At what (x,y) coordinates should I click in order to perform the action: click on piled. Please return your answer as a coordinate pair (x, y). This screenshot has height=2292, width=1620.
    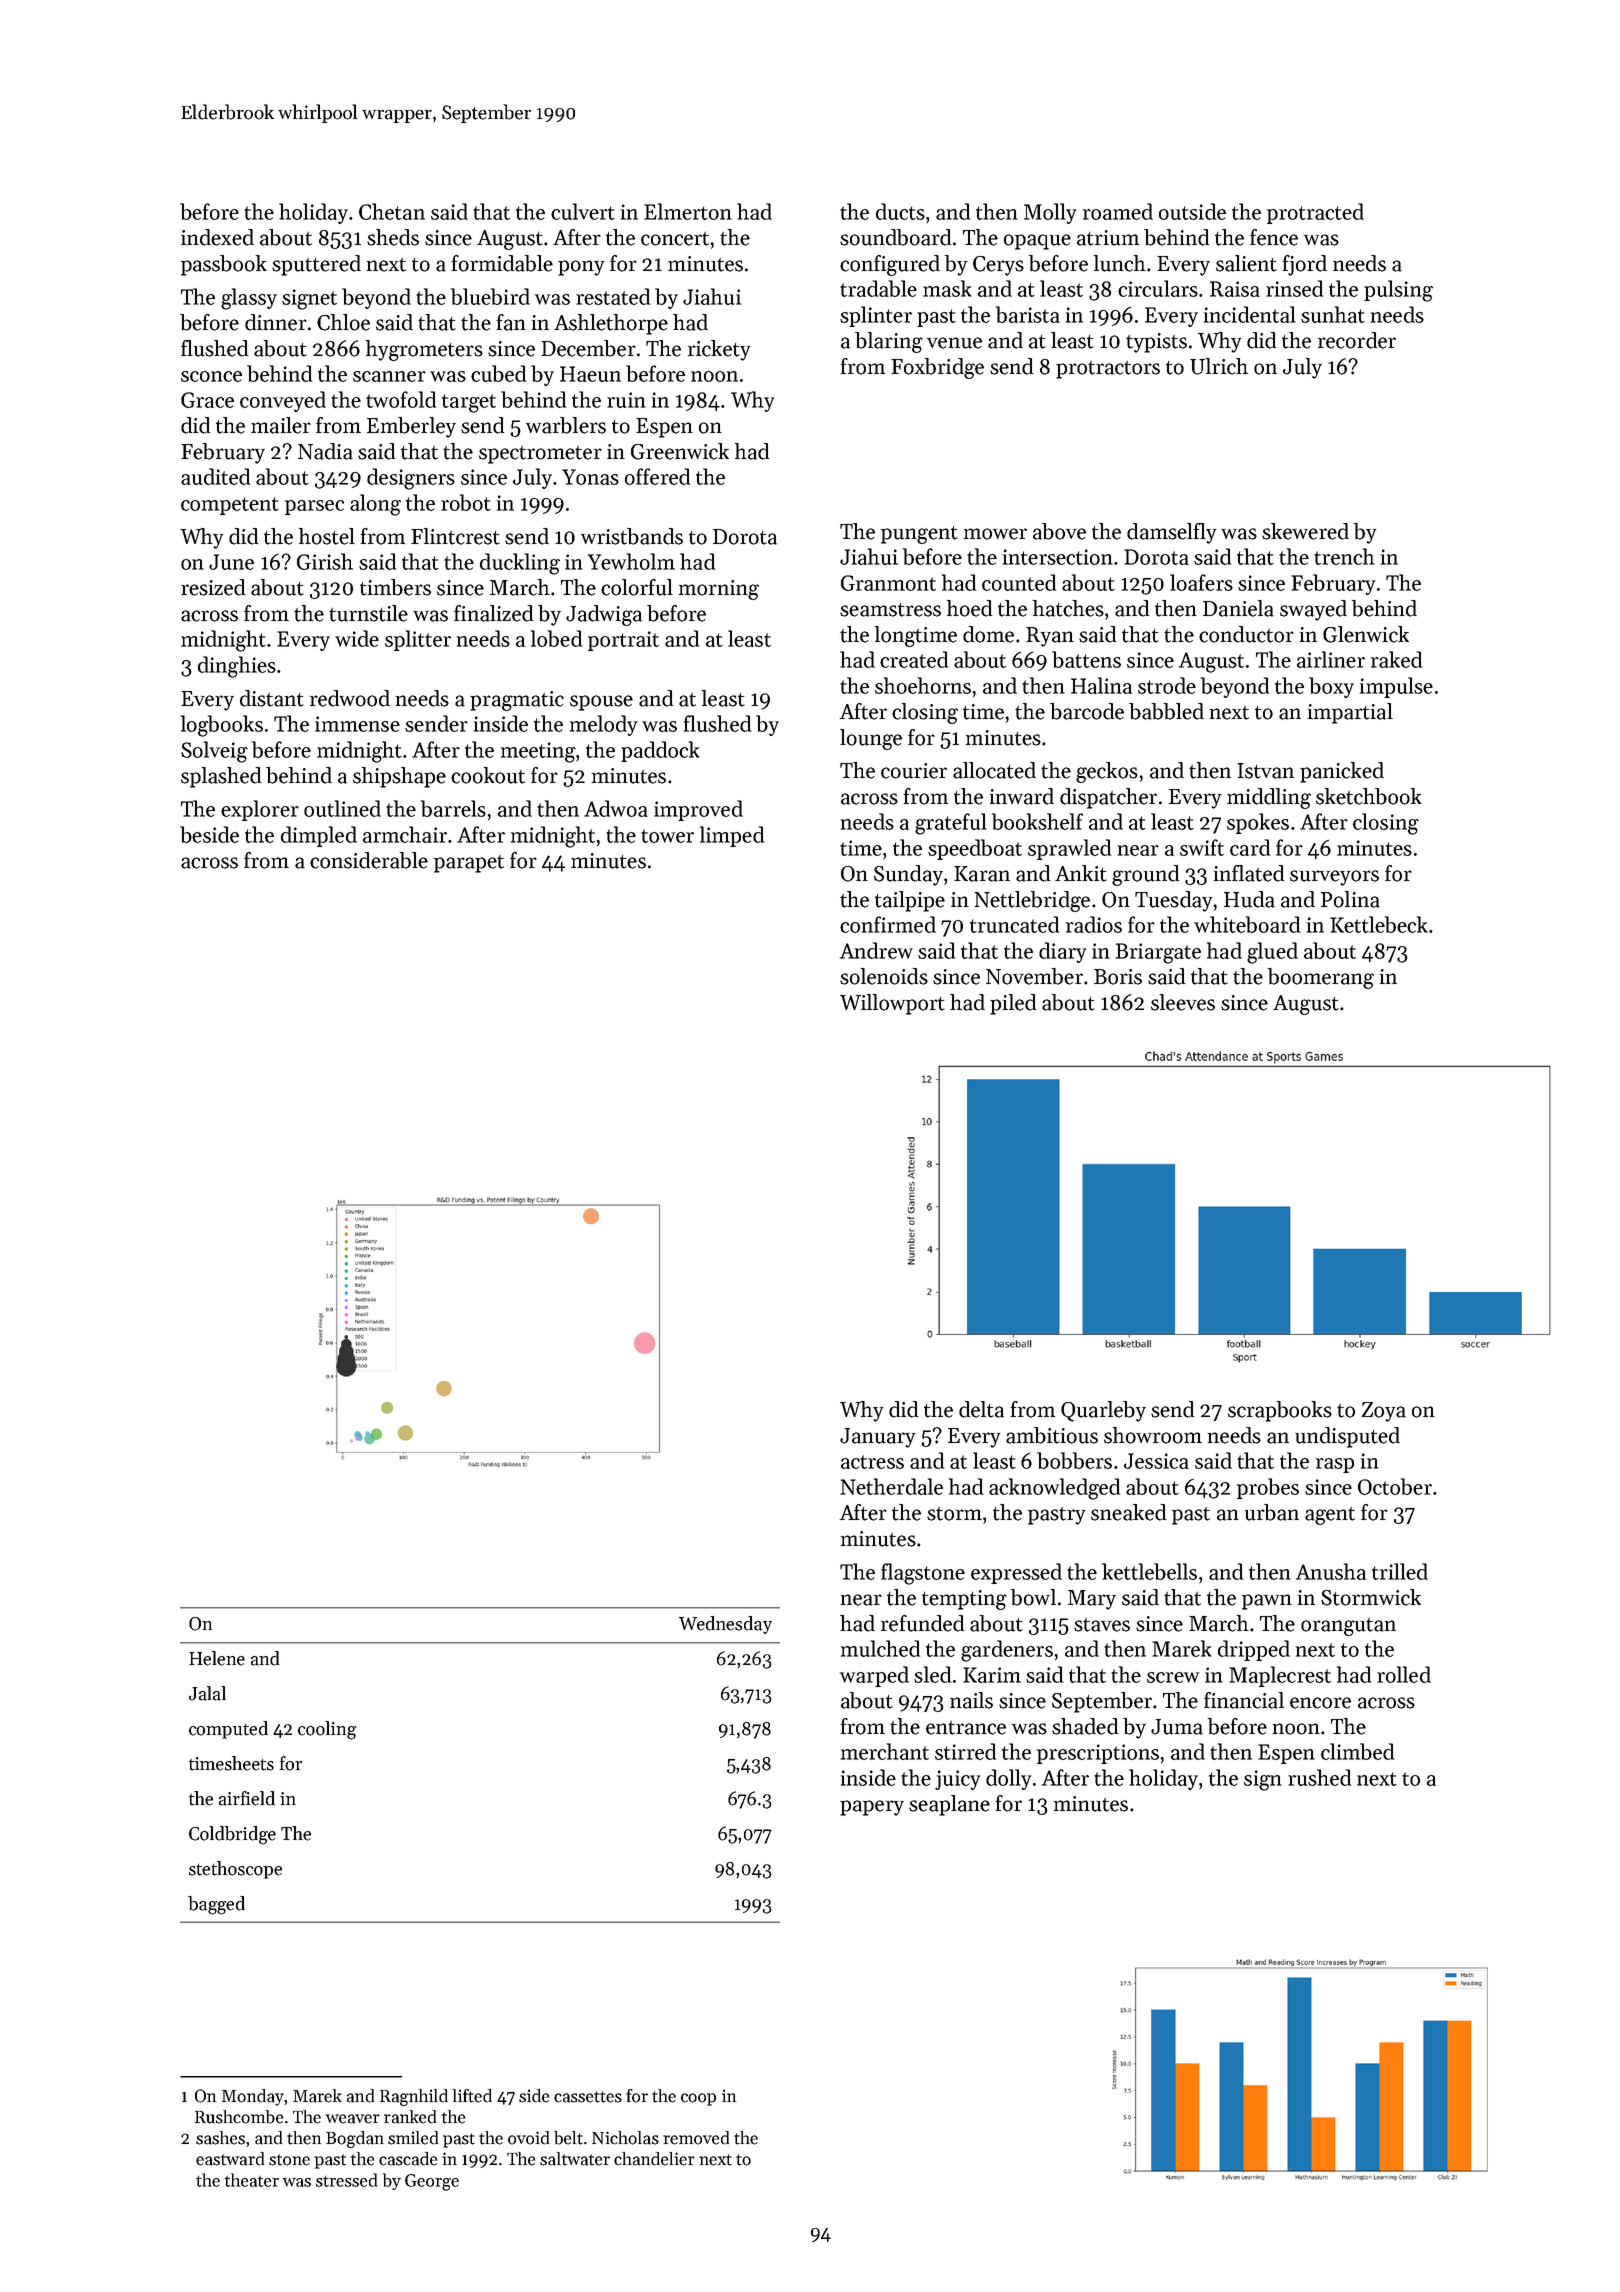
    Looking at the image, I should click on (1013, 1004).
